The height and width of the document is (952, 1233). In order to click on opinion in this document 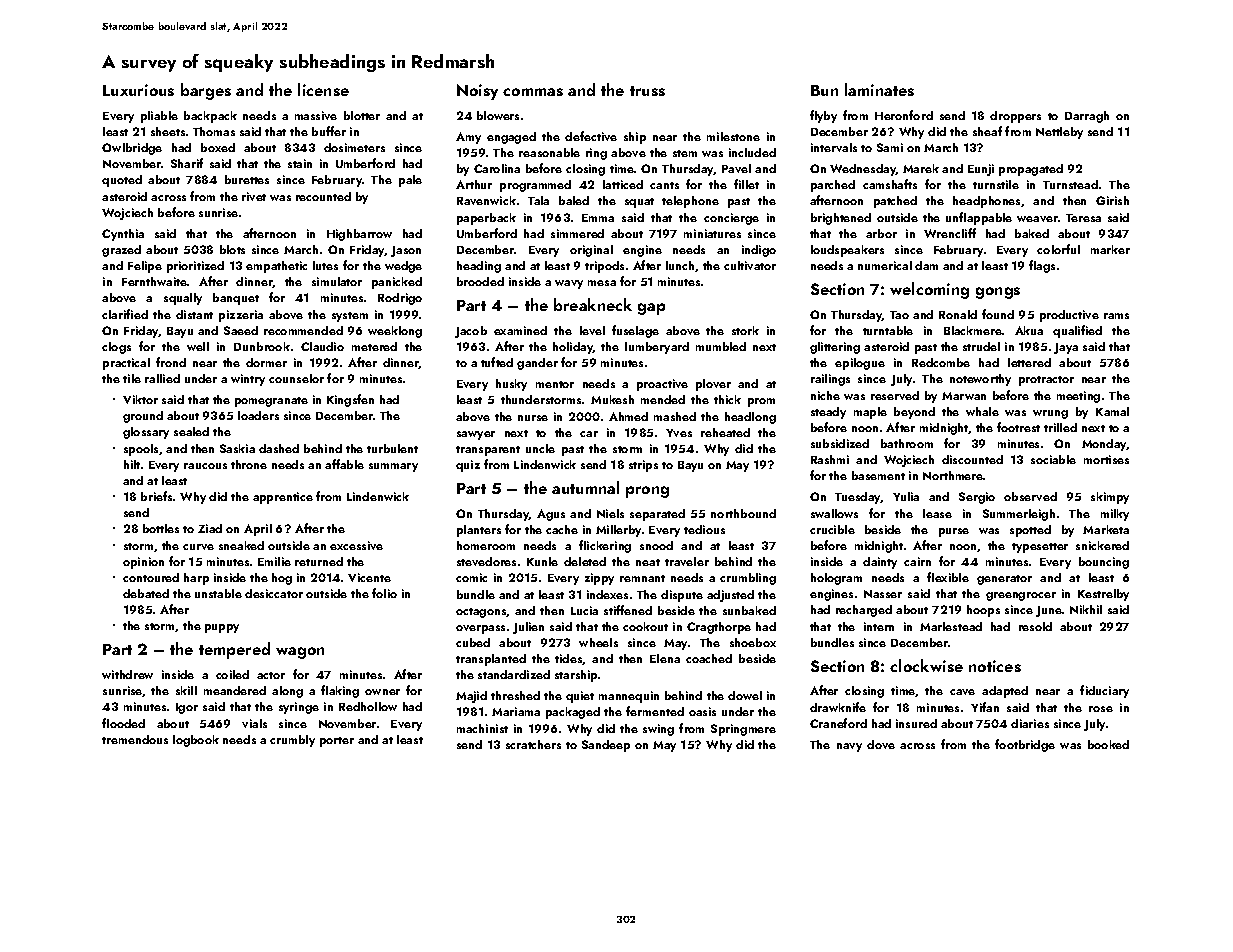, I will do `click(143, 563)`.
